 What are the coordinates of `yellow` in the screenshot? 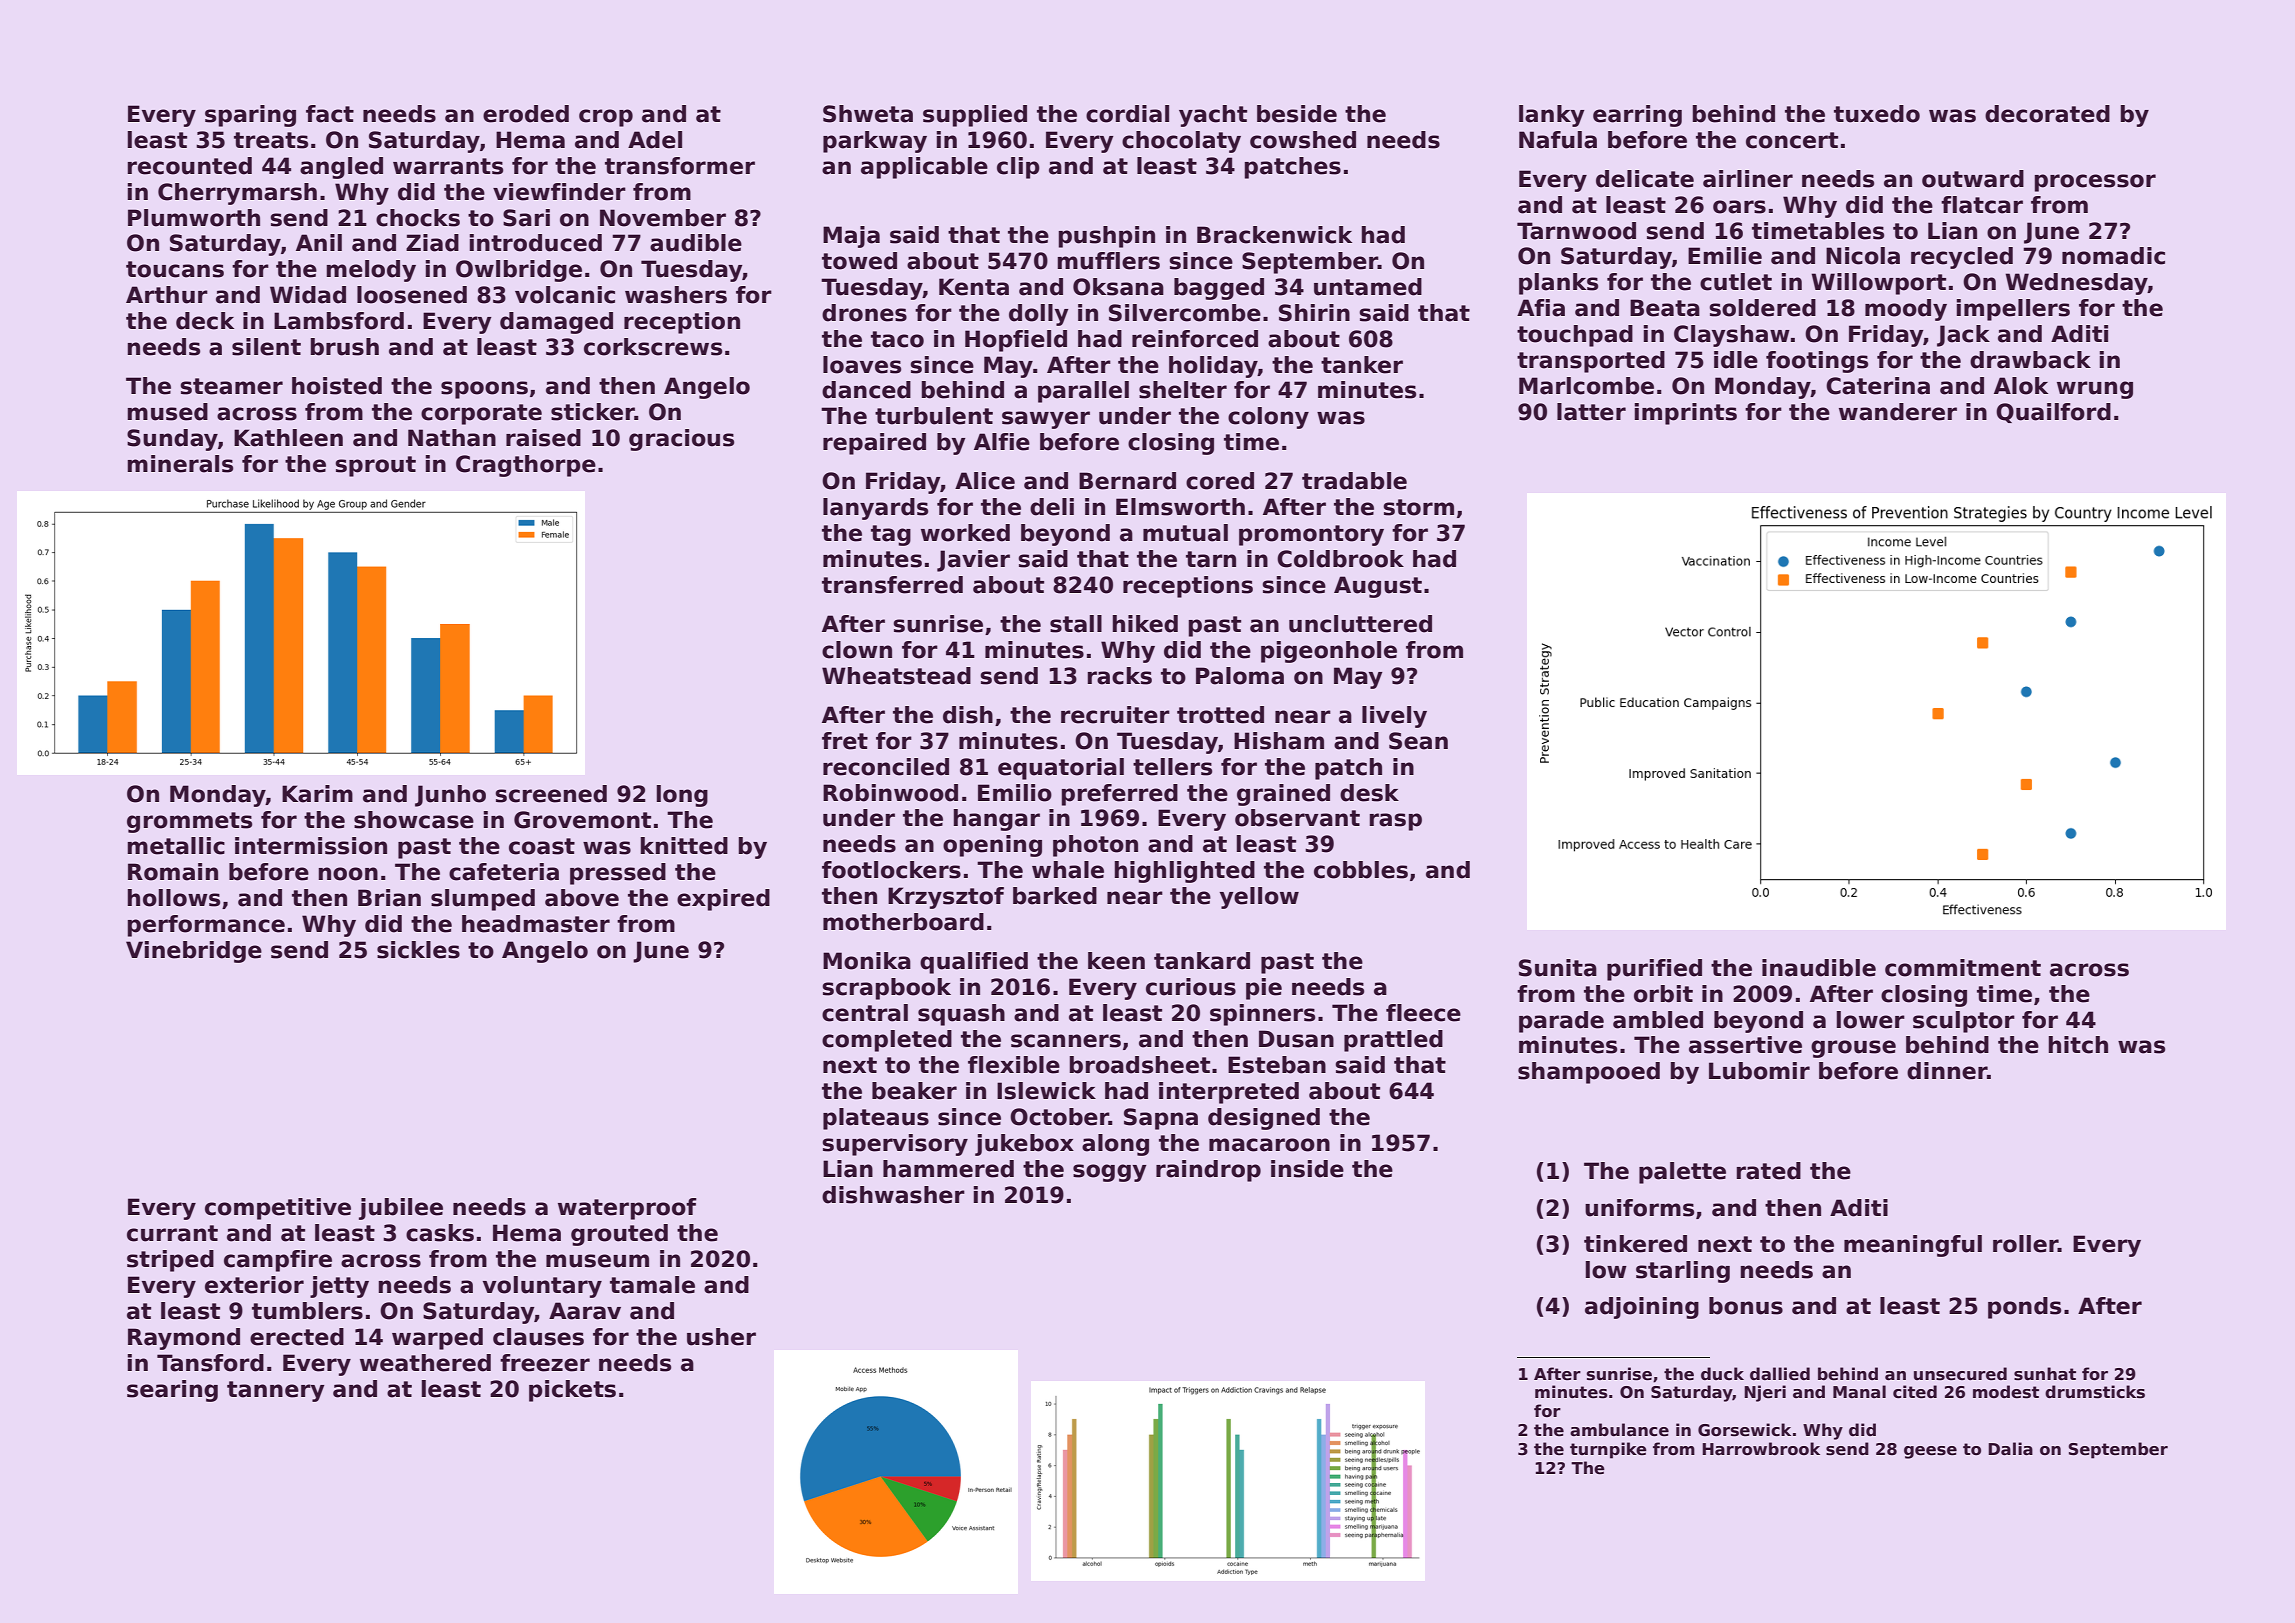 It's located at (1259, 898).
